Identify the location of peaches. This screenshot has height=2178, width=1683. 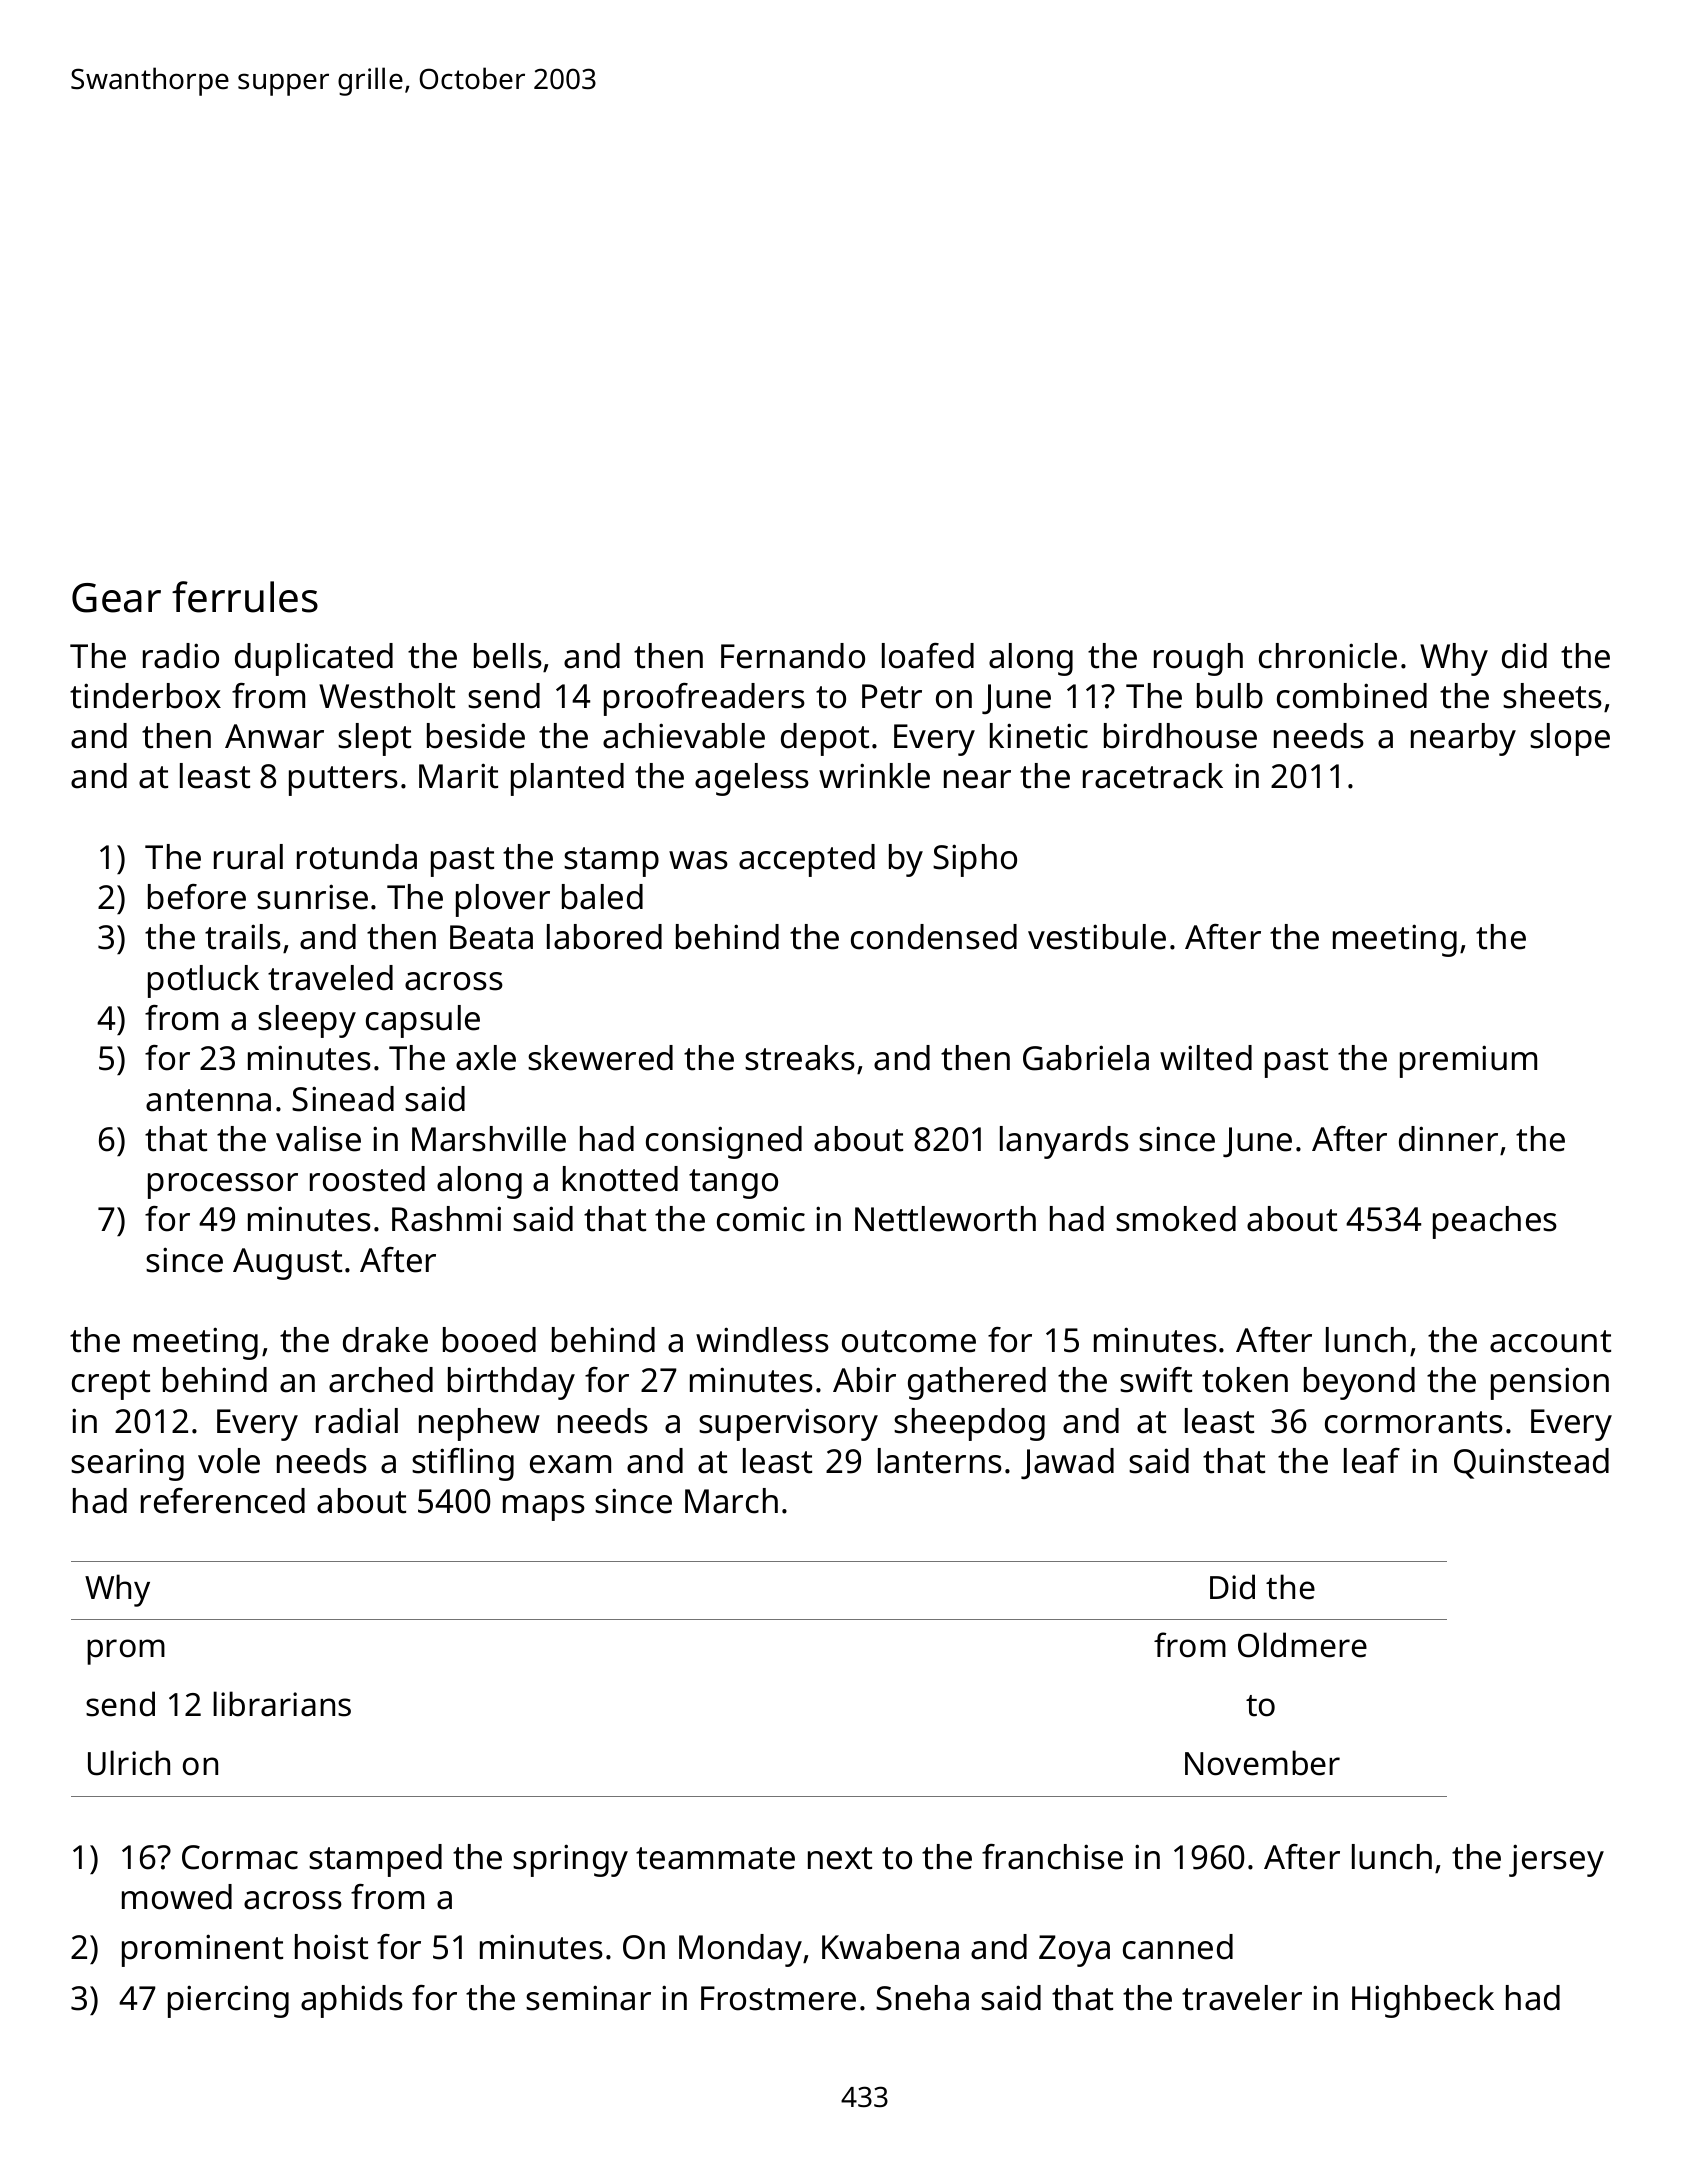
(1495, 1222).
